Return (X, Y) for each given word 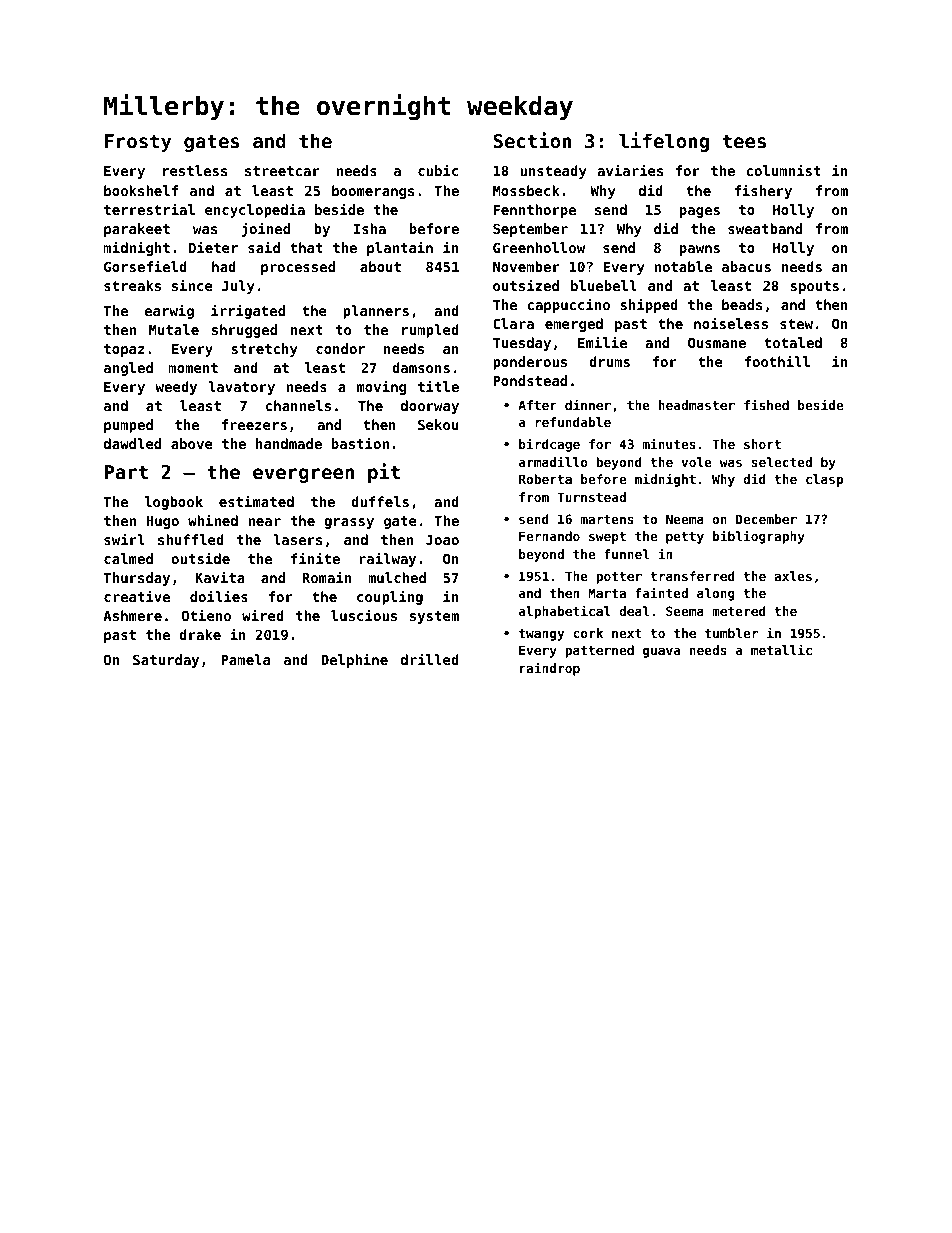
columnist (783, 170)
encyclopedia (255, 210)
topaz (124, 350)
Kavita (220, 577)
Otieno (206, 615)
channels (298, 405)
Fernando (549, 536)
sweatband (765, 228)
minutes (669, 443)
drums (609, 361)
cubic (438, 170)
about (380, 266)
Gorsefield (145, 266)
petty (685, 538)
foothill (777, 361)
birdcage (549, 445)
